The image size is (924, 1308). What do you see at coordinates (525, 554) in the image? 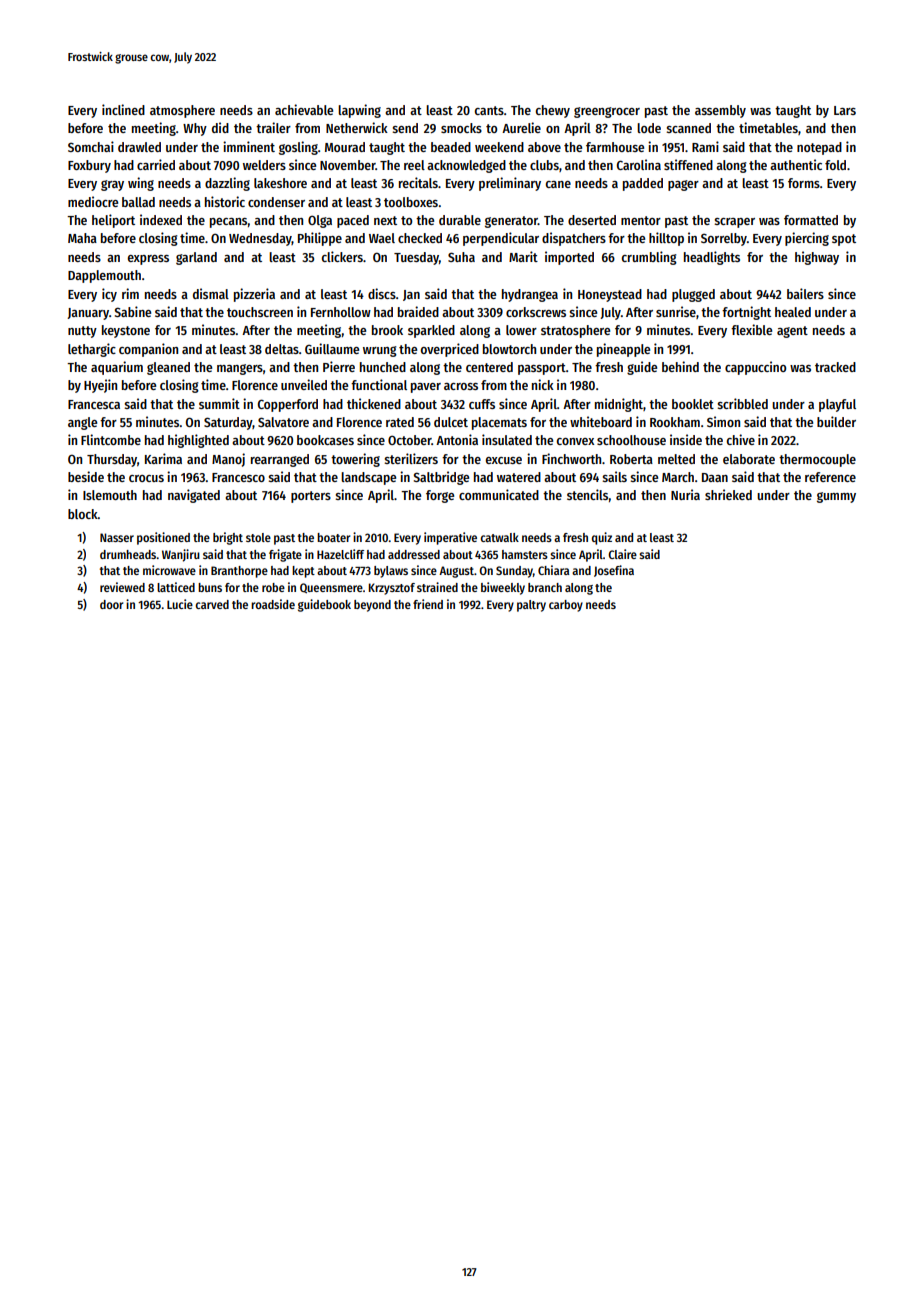
I see `hamsters` at bounding box center [525, 554].
